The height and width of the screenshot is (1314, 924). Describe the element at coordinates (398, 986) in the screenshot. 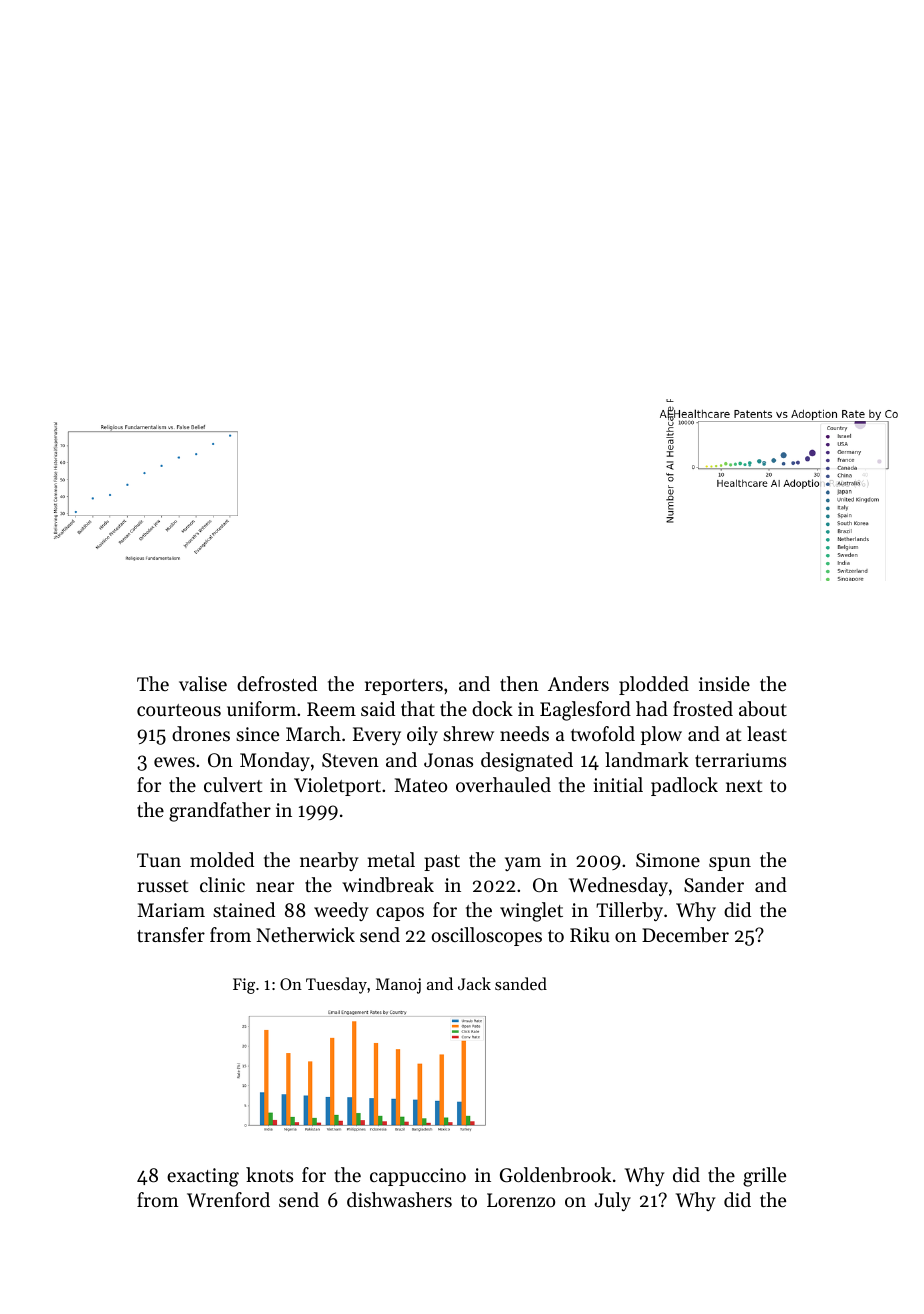

I see `Manoj` at that location.
